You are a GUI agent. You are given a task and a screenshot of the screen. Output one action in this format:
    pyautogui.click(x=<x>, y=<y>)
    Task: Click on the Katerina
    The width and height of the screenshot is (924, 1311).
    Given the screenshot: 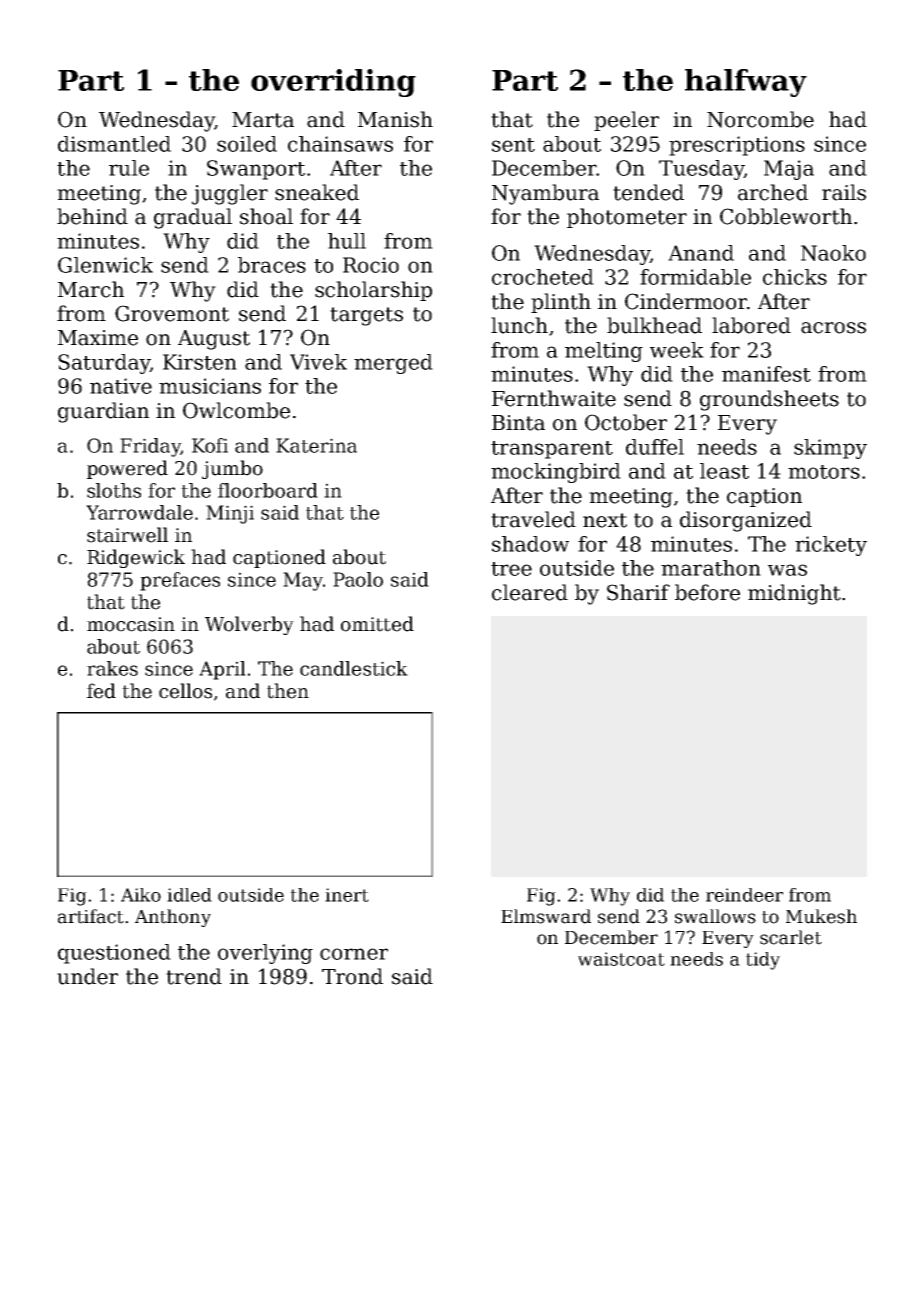 What is the action you would take?
    pyautogui.click(x=316, y=445)
